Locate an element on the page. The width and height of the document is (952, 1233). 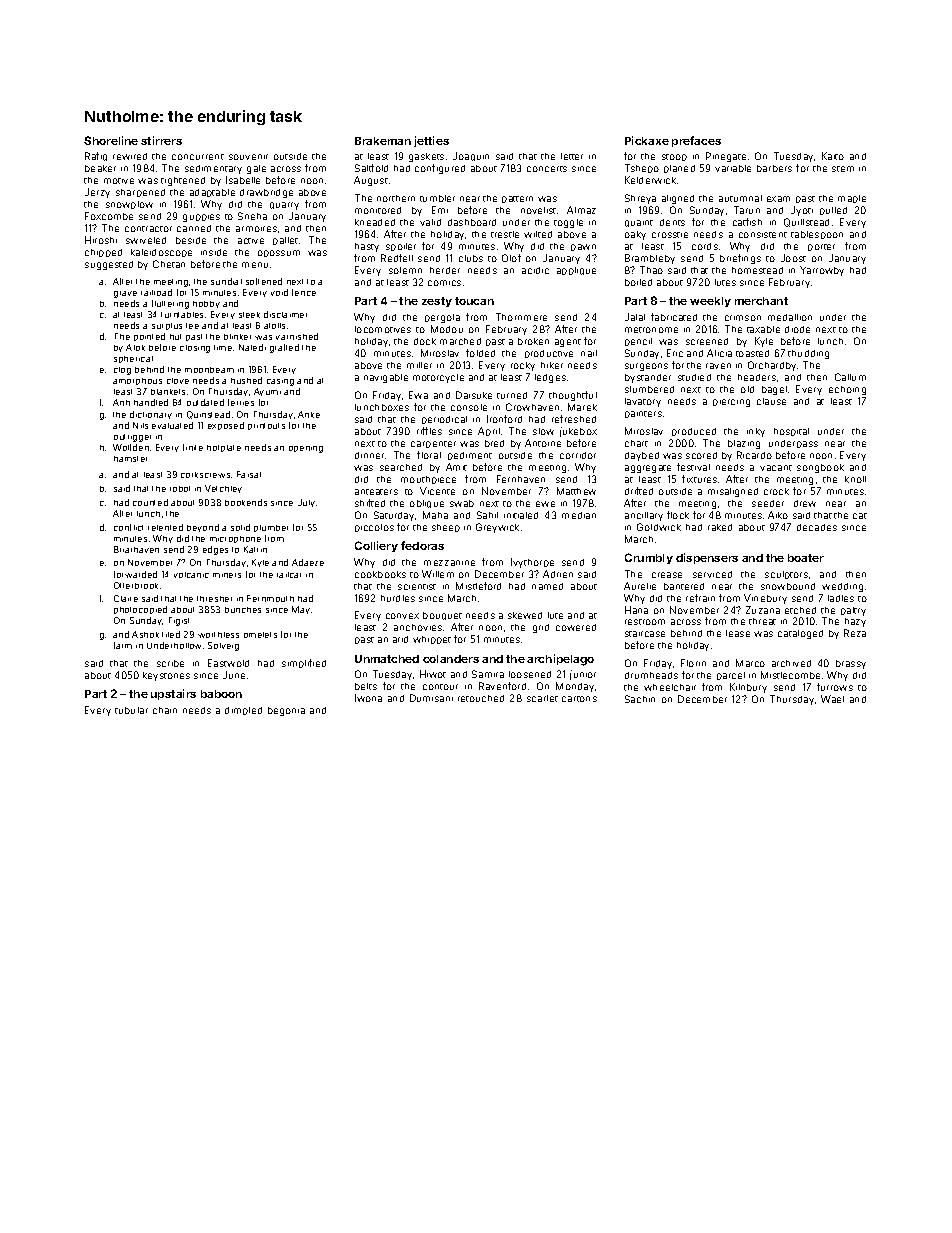
turntables is located at coordinates (182, 315).
